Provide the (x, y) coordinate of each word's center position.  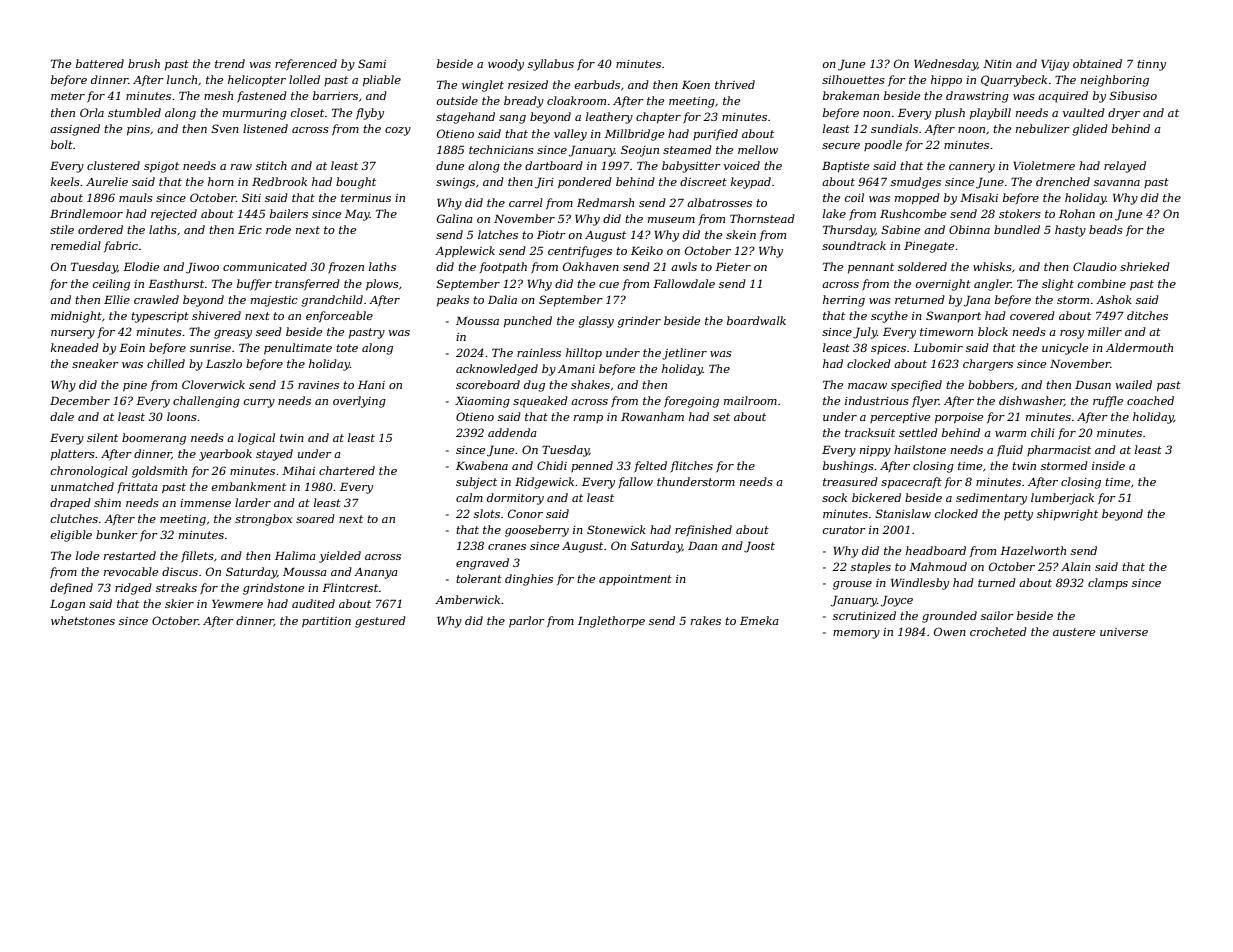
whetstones (83, 620)
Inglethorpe (611, 622)
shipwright (1067, 515)
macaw (867, 386)
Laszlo (224, 363)
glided (1090, 130)
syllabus (551, 65)
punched (528, 322)
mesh (218, 95)
